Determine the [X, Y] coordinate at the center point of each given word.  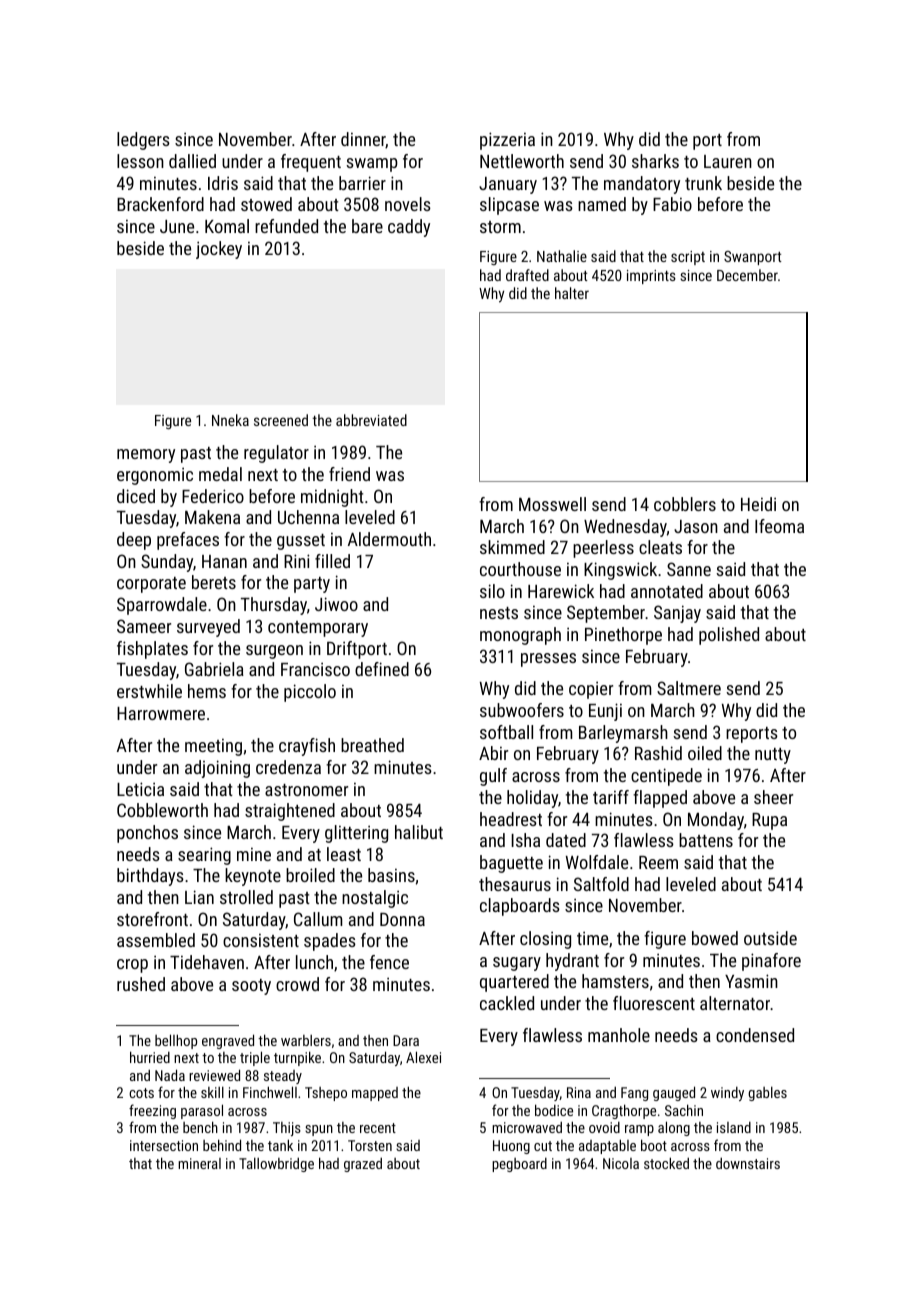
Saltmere [689, 688]
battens [706, 840]
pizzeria [507, 141]
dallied [192, 161]
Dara [406, 1040]
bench [200, 1127]
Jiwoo [336, 604]
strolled [246, 897]
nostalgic [375, 899]
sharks [655, 161]
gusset [301, 542]
